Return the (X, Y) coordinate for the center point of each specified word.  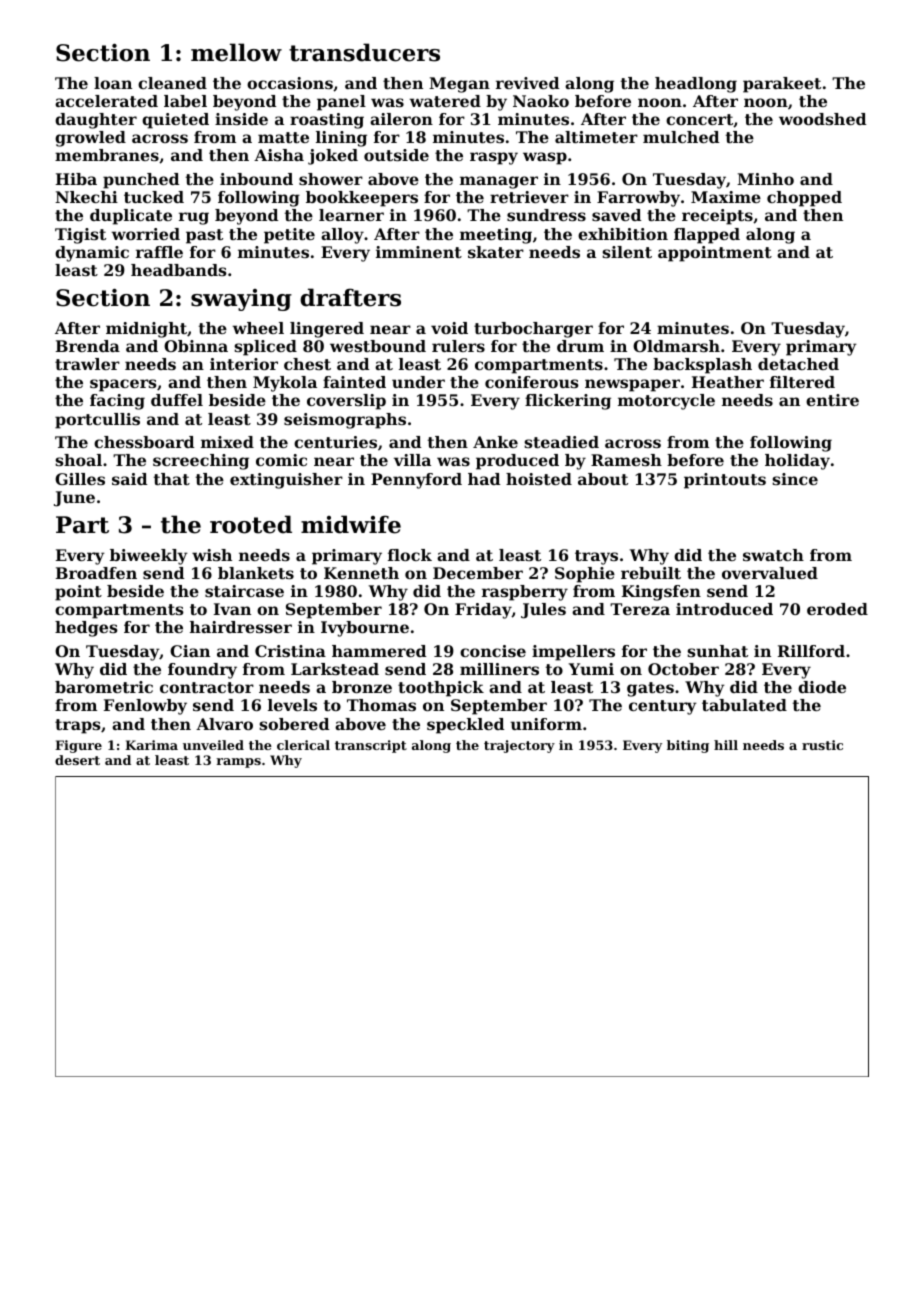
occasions (290, 83)
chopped (804, 199)
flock (410, 555)
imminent (419, 252)
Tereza (640, 609)
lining (341, 139)
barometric (104, 687)
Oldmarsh (676, 346)
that (172, 479)
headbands (179, 270)
